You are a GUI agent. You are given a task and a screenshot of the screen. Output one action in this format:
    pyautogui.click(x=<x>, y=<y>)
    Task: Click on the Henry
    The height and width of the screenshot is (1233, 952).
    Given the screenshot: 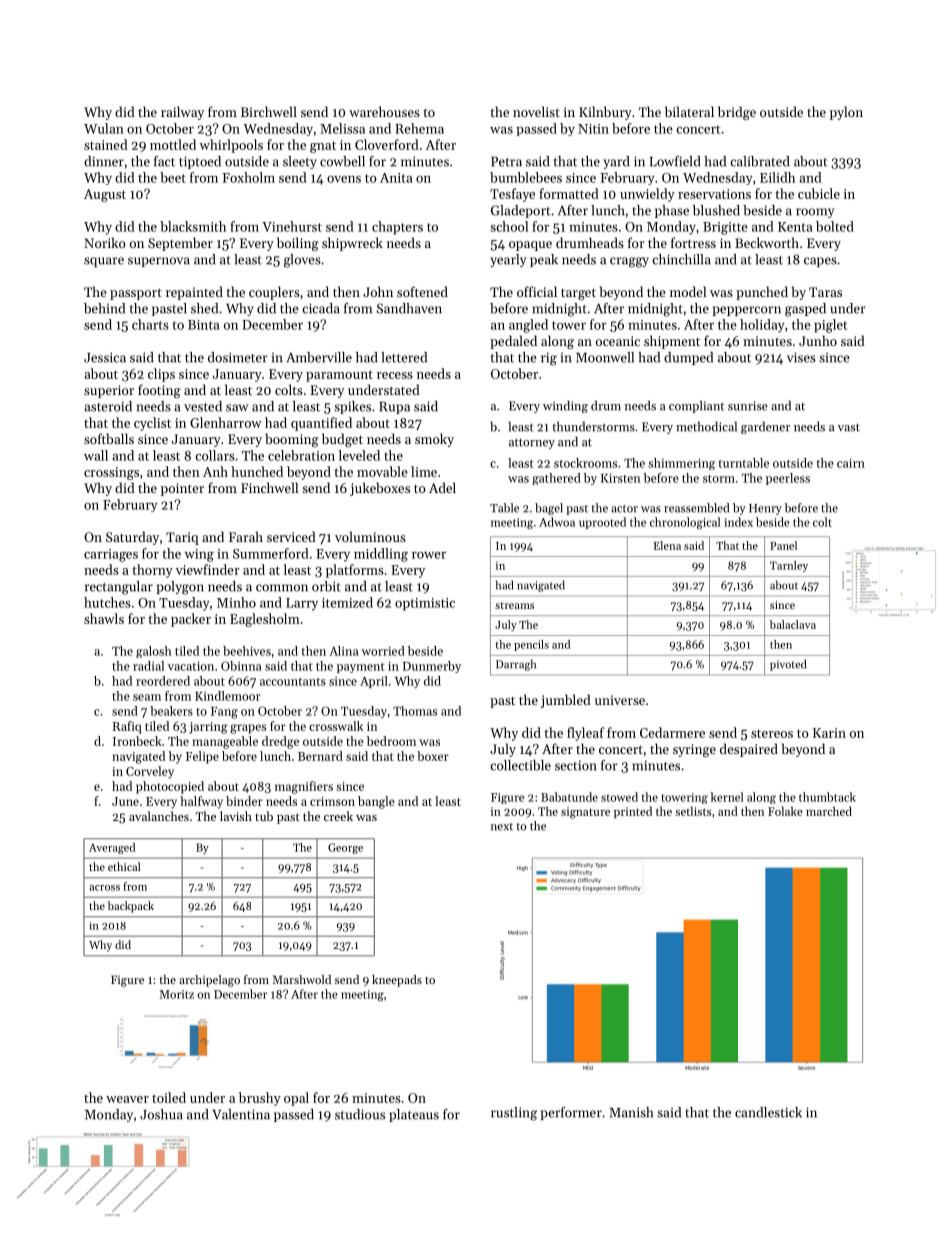 What is the action you would take?
    pyautogui.click(x=765, y=509)
